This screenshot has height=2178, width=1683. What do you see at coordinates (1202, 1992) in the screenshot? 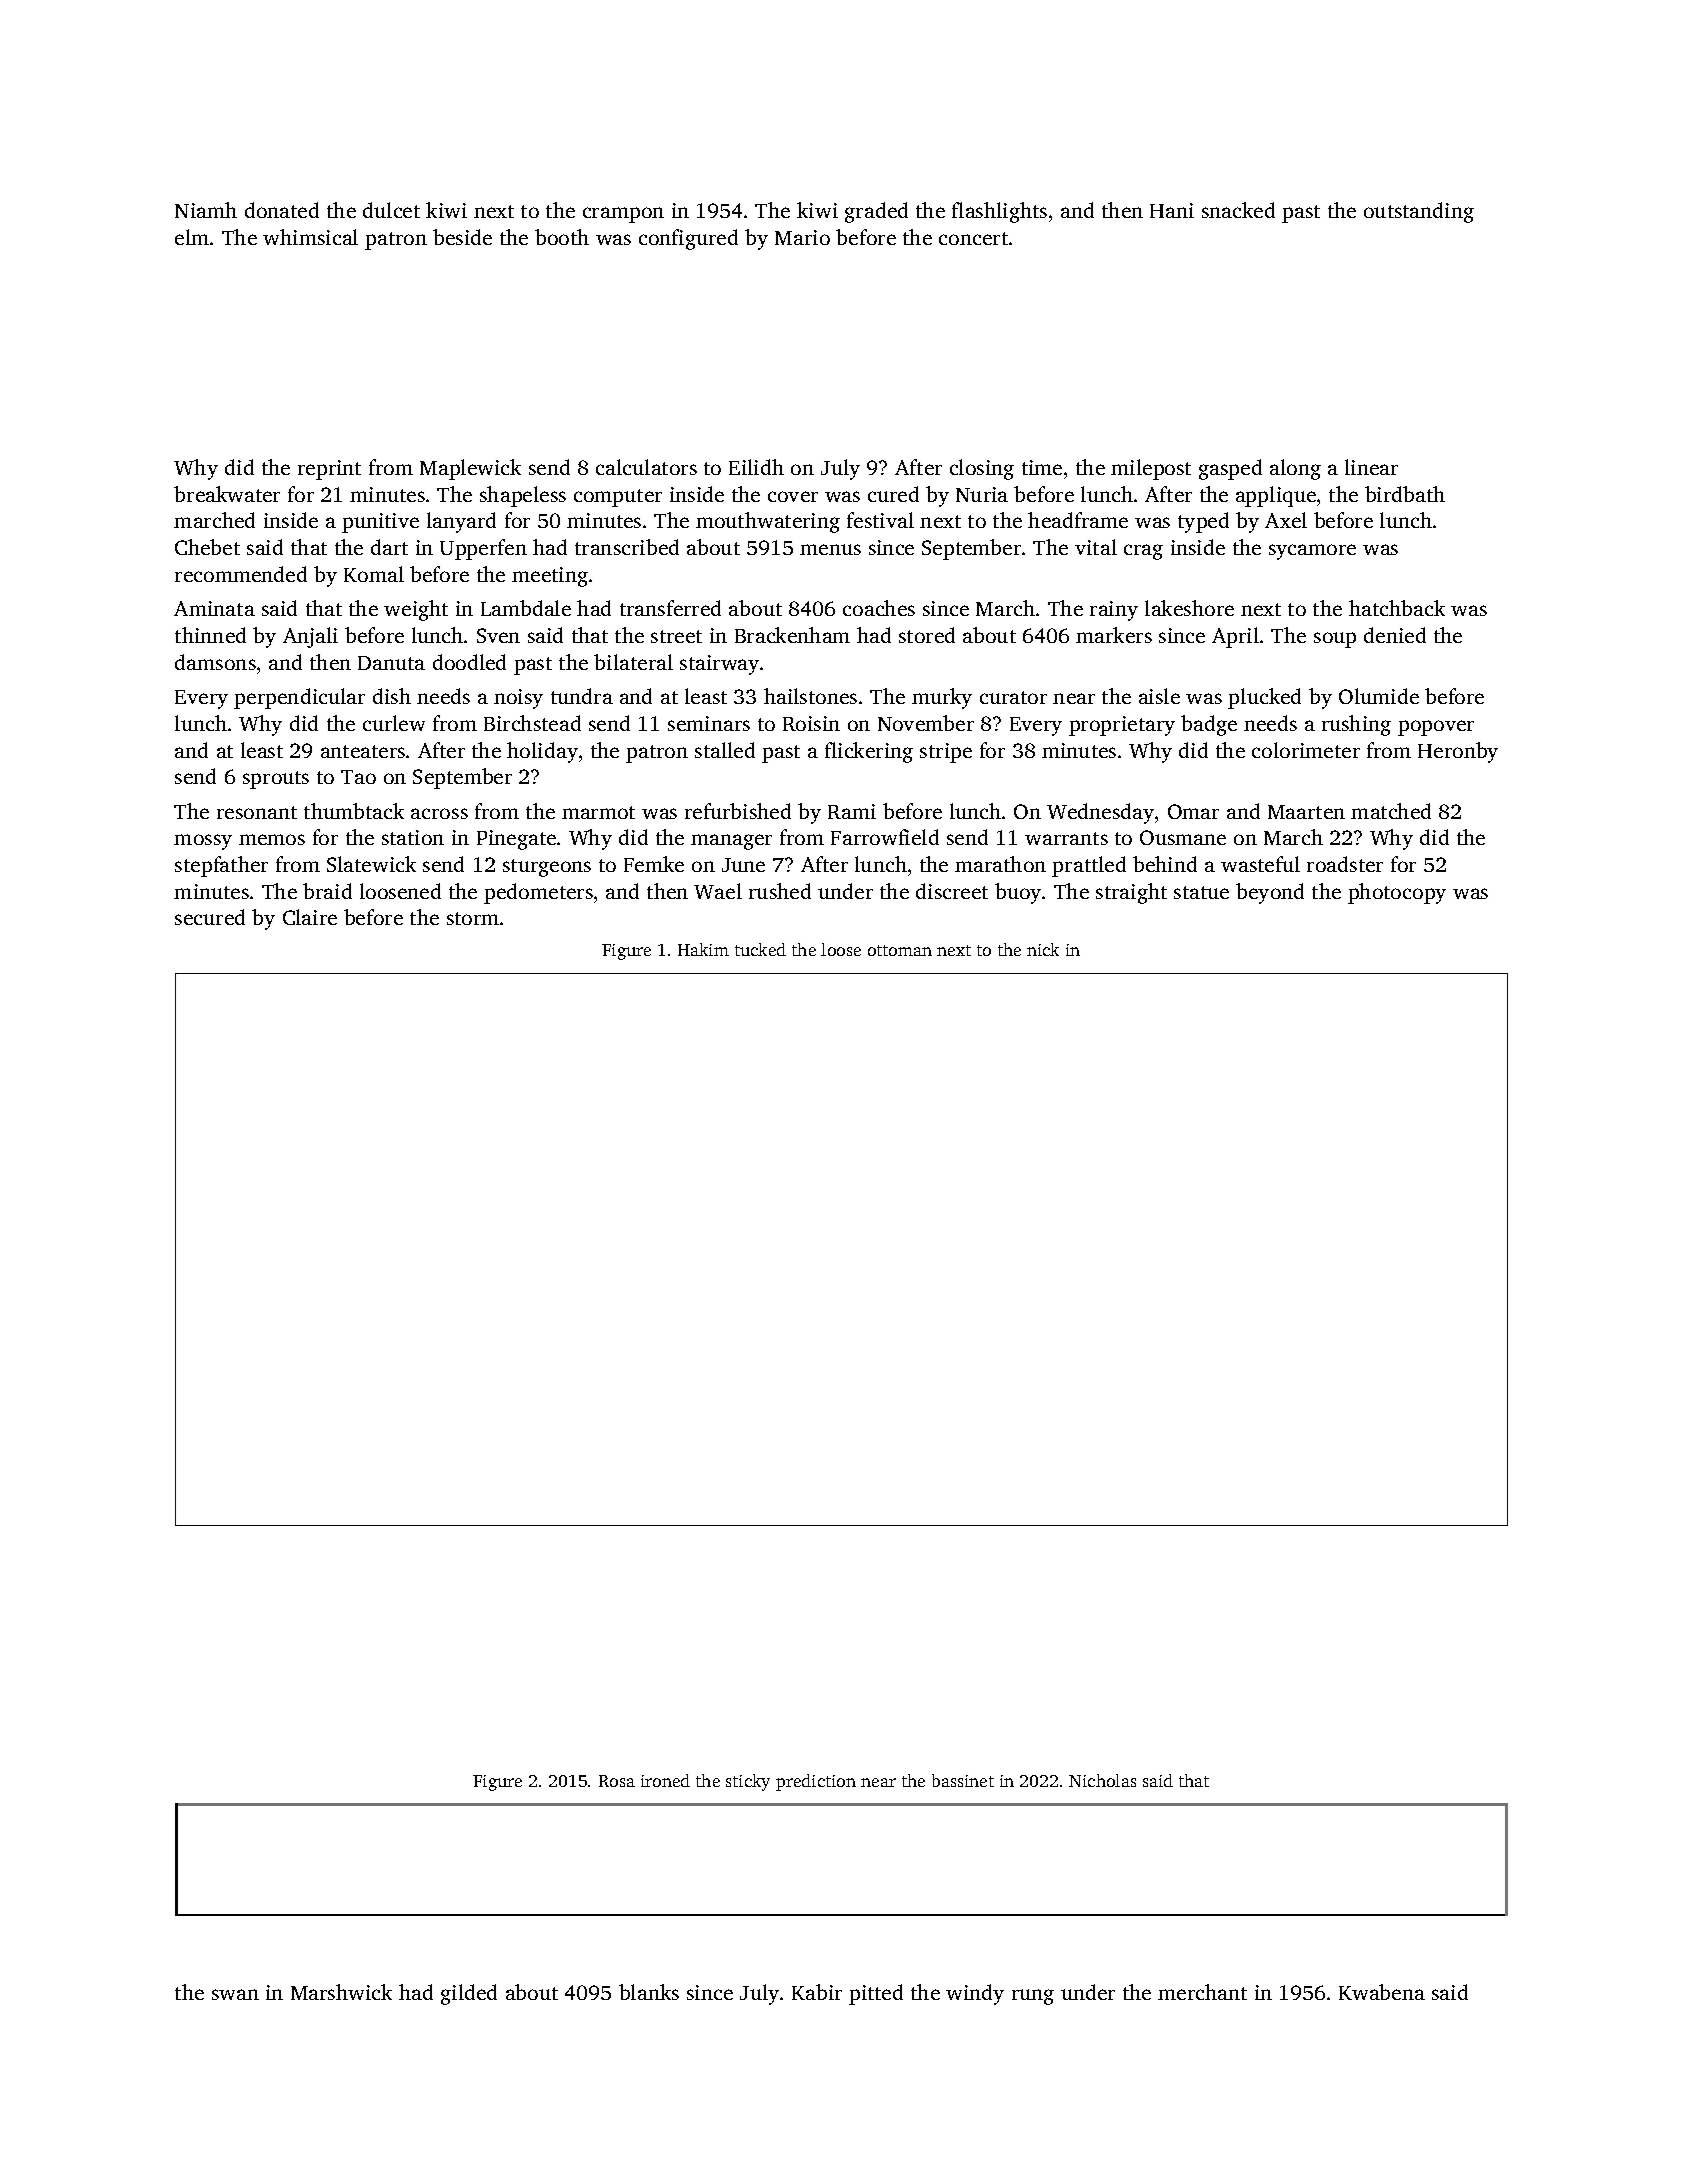
I see `merchant` at bounding box center [1202, 1992].
